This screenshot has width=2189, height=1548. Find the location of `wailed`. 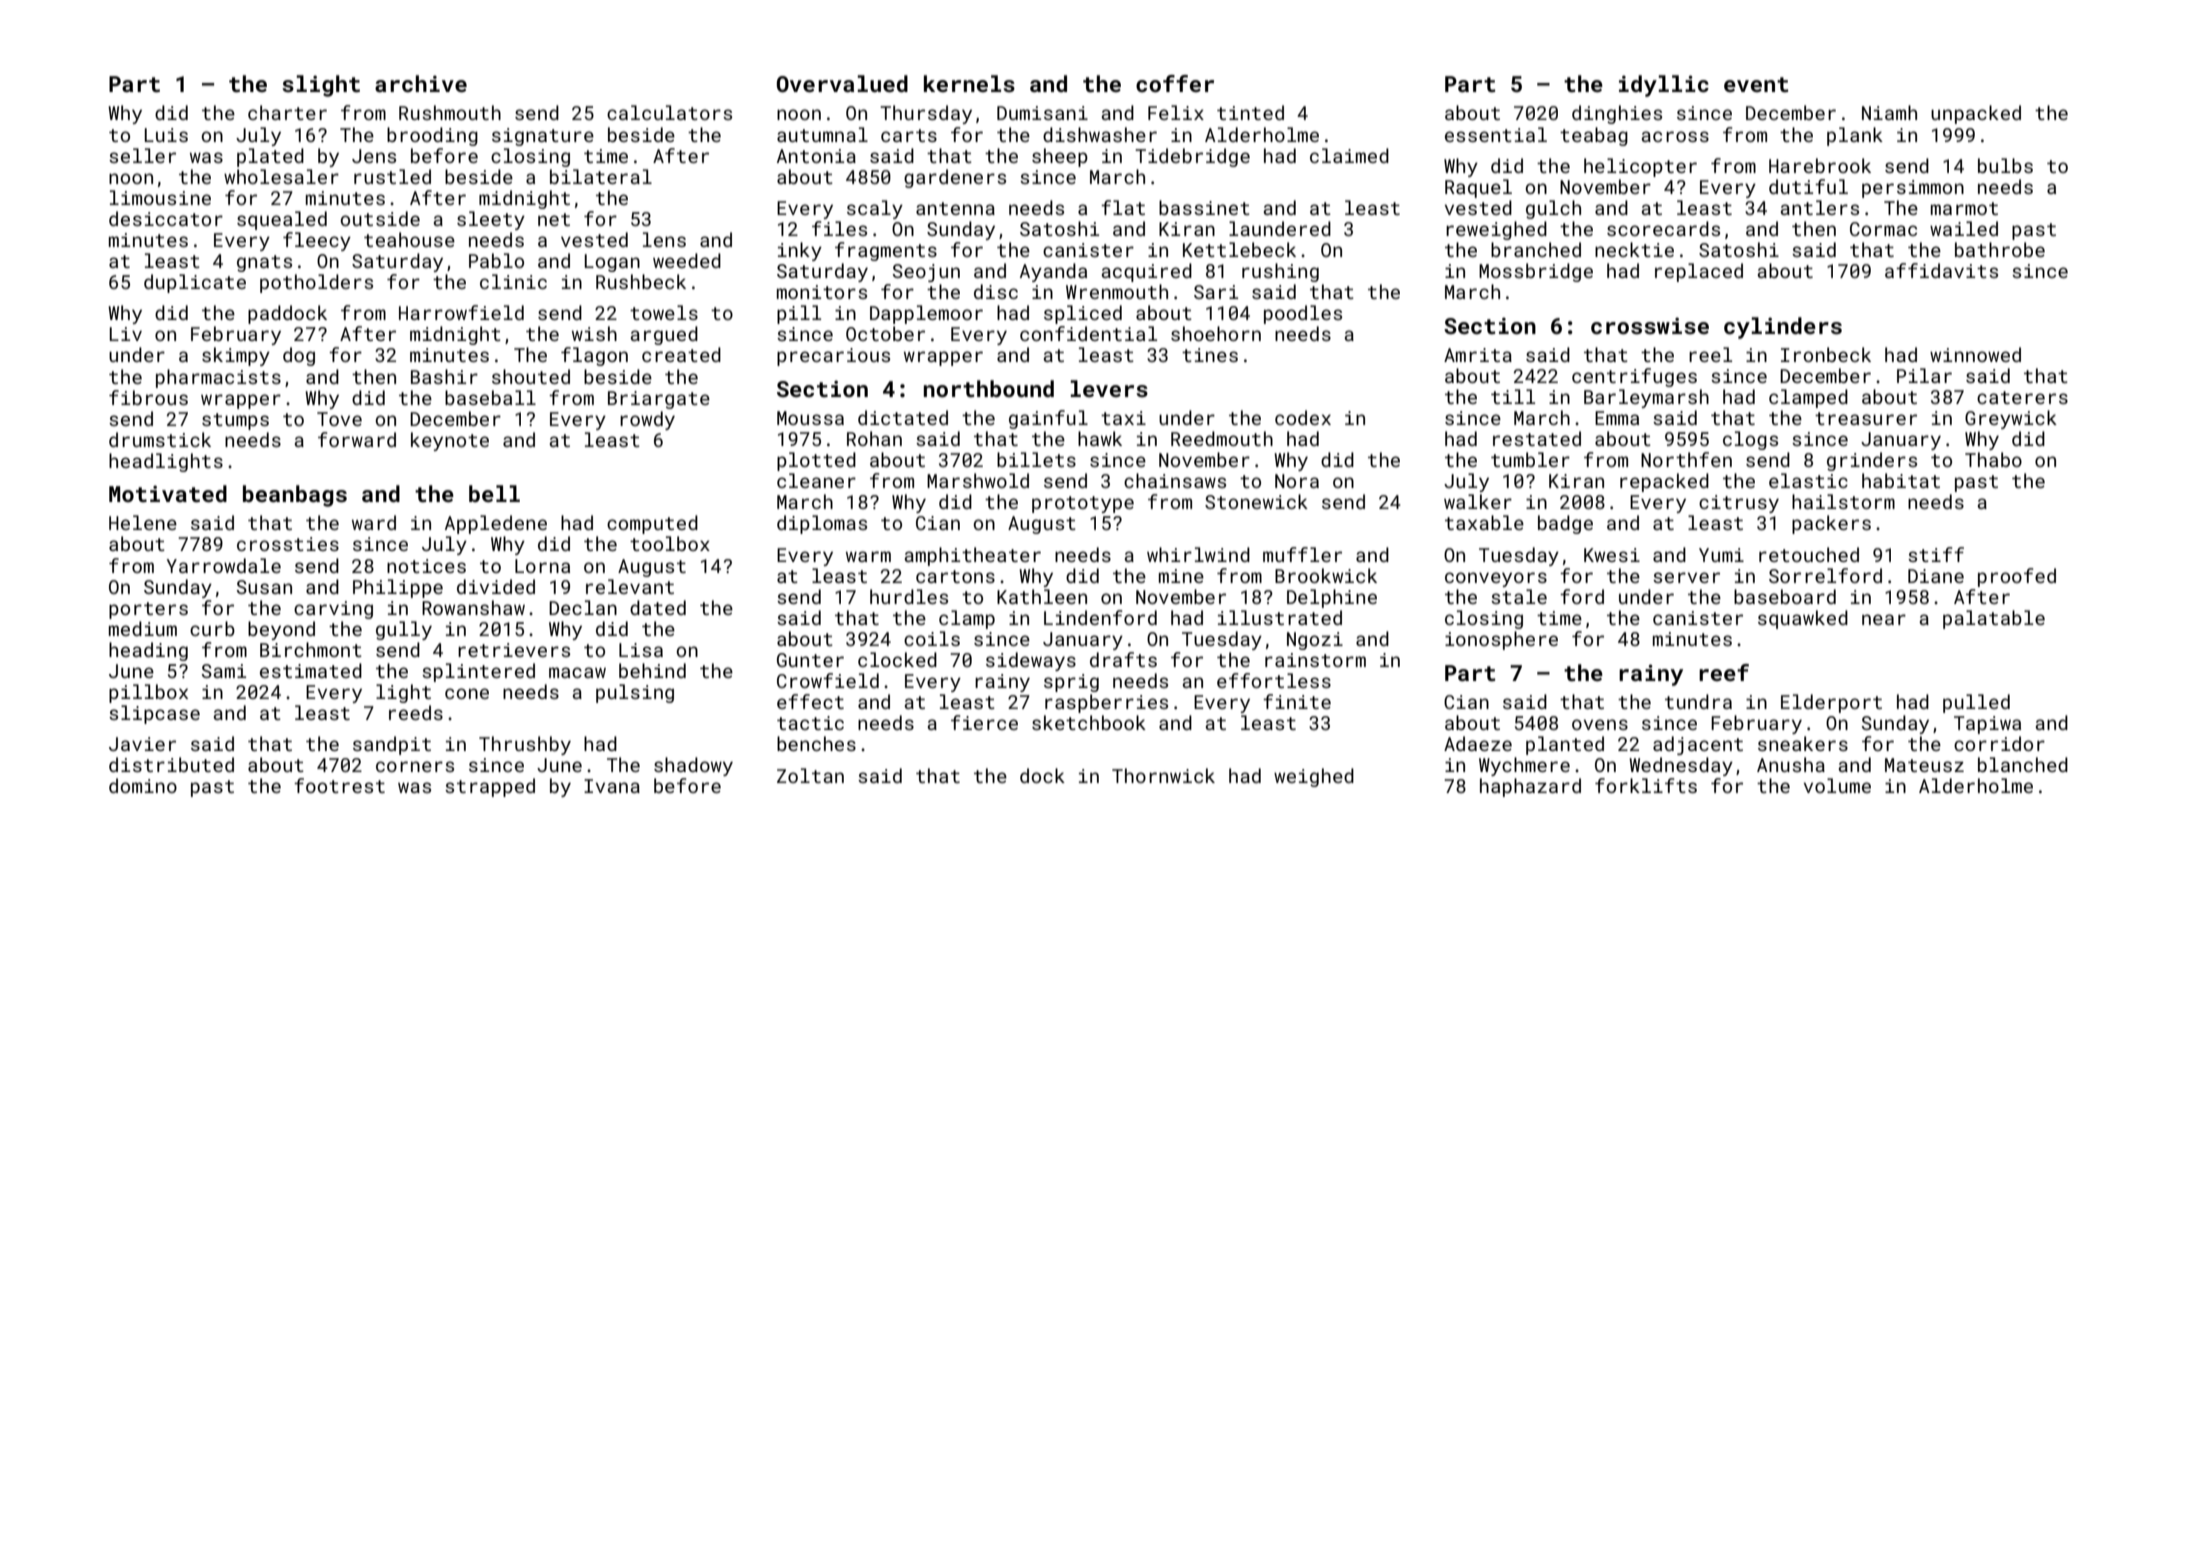

wailed is located at coordinates (1964, 228).
